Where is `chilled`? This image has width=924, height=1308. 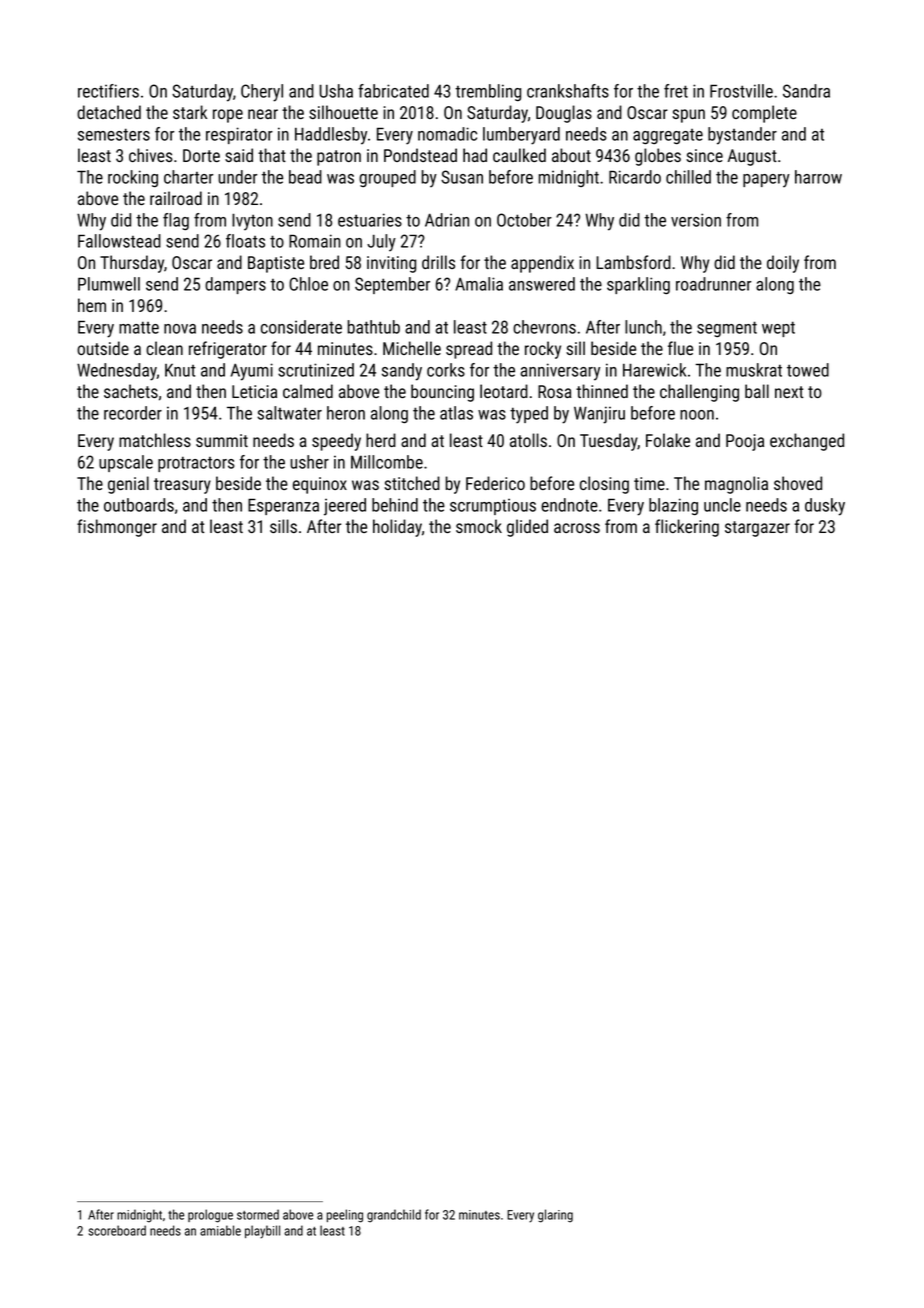 chilled is located at coordinates (688, 177).
